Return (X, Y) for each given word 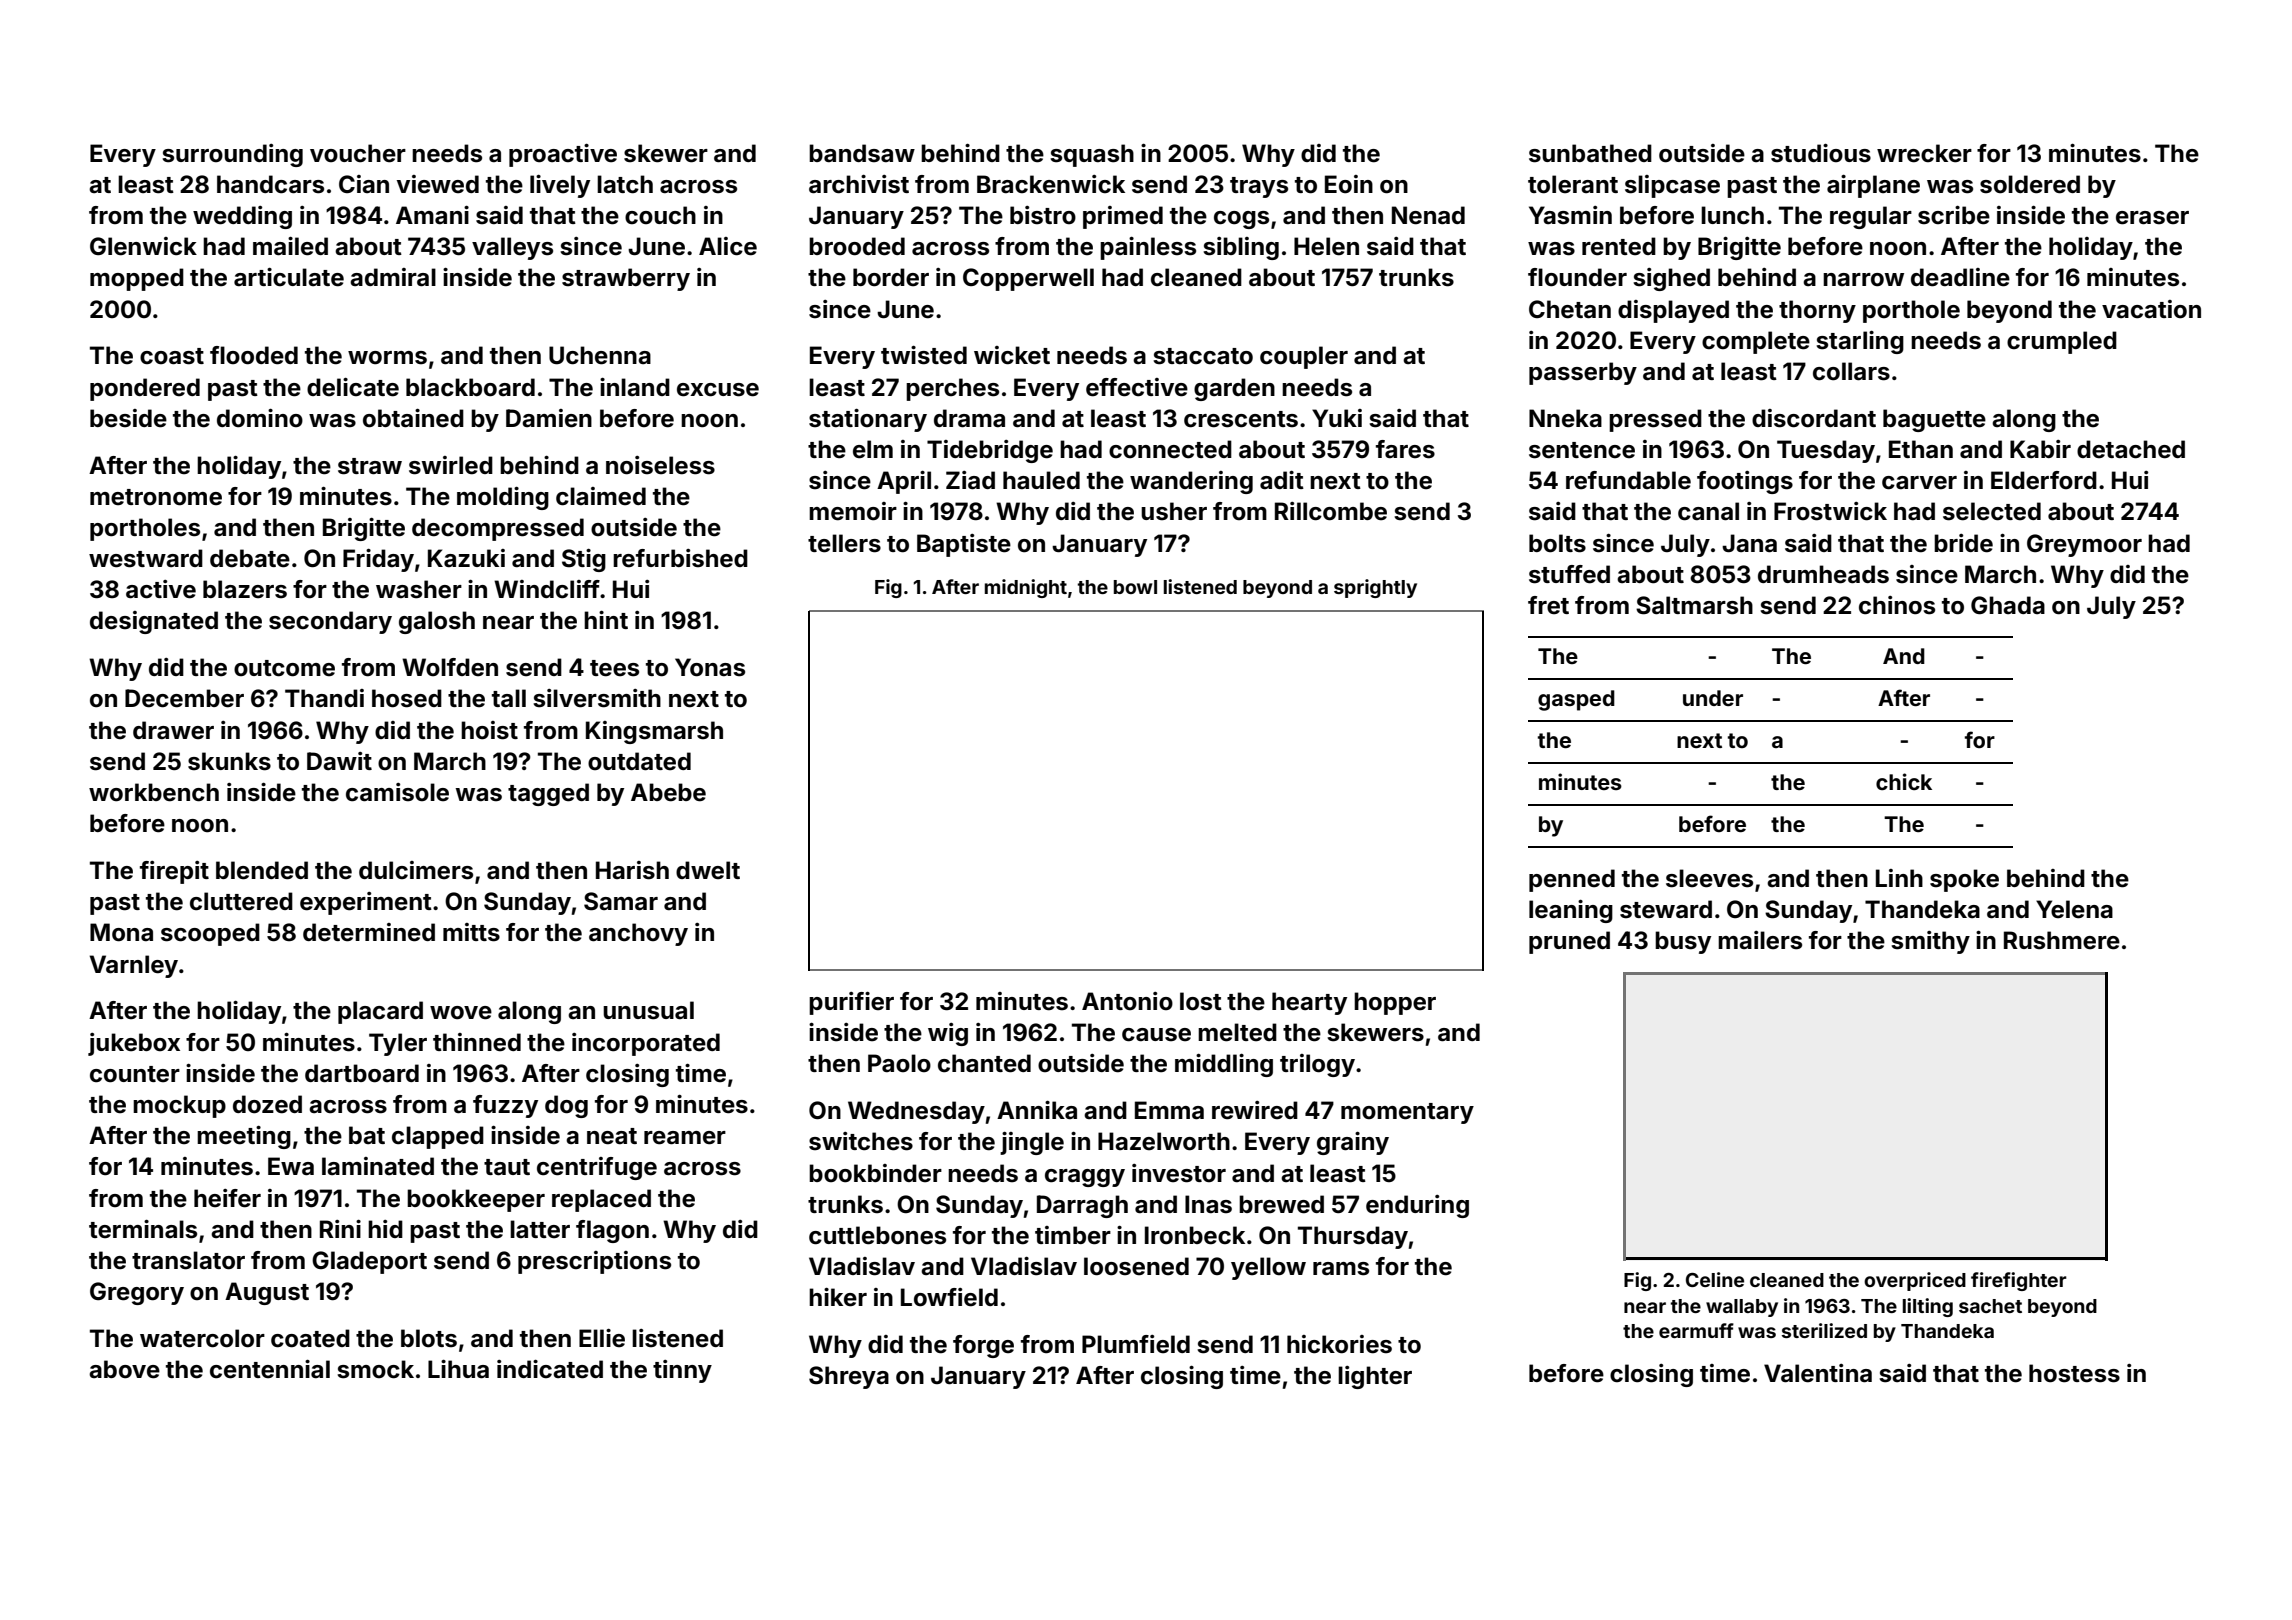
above (124, 1369)
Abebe (668, 792)
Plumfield (1136, 1344)
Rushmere (2062, 940)
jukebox (134, 1044)
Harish (632, 870)
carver (1919, 483)
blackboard (470, 387)
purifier (851, 1003)
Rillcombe (1331, 511)
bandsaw (862, 153)
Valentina (1818, 1373)
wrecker (1924, 153)
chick (1904, 781)
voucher (358, 153)
